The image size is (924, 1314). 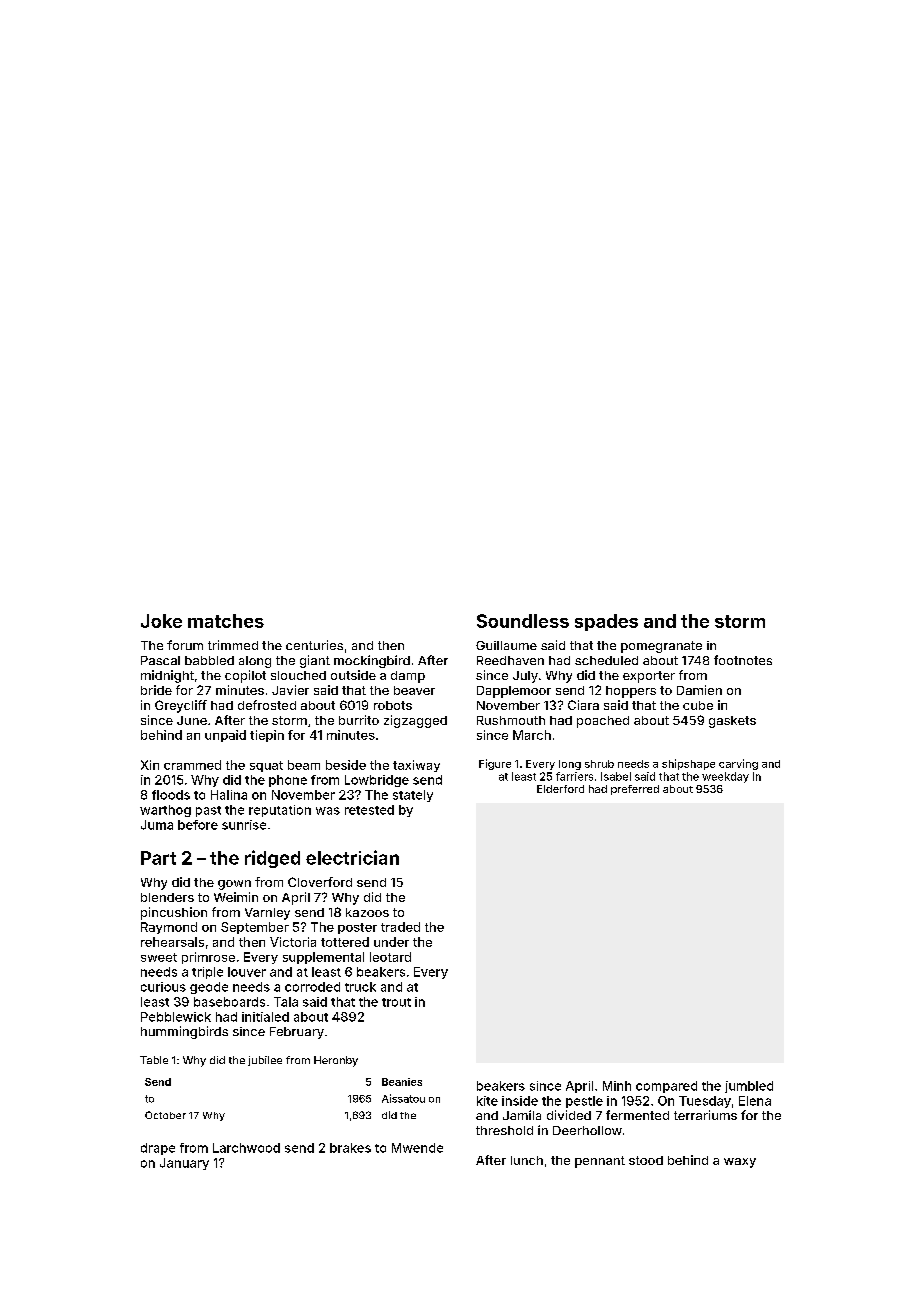 I want to click on exporter, so click(x=649, y=677).
